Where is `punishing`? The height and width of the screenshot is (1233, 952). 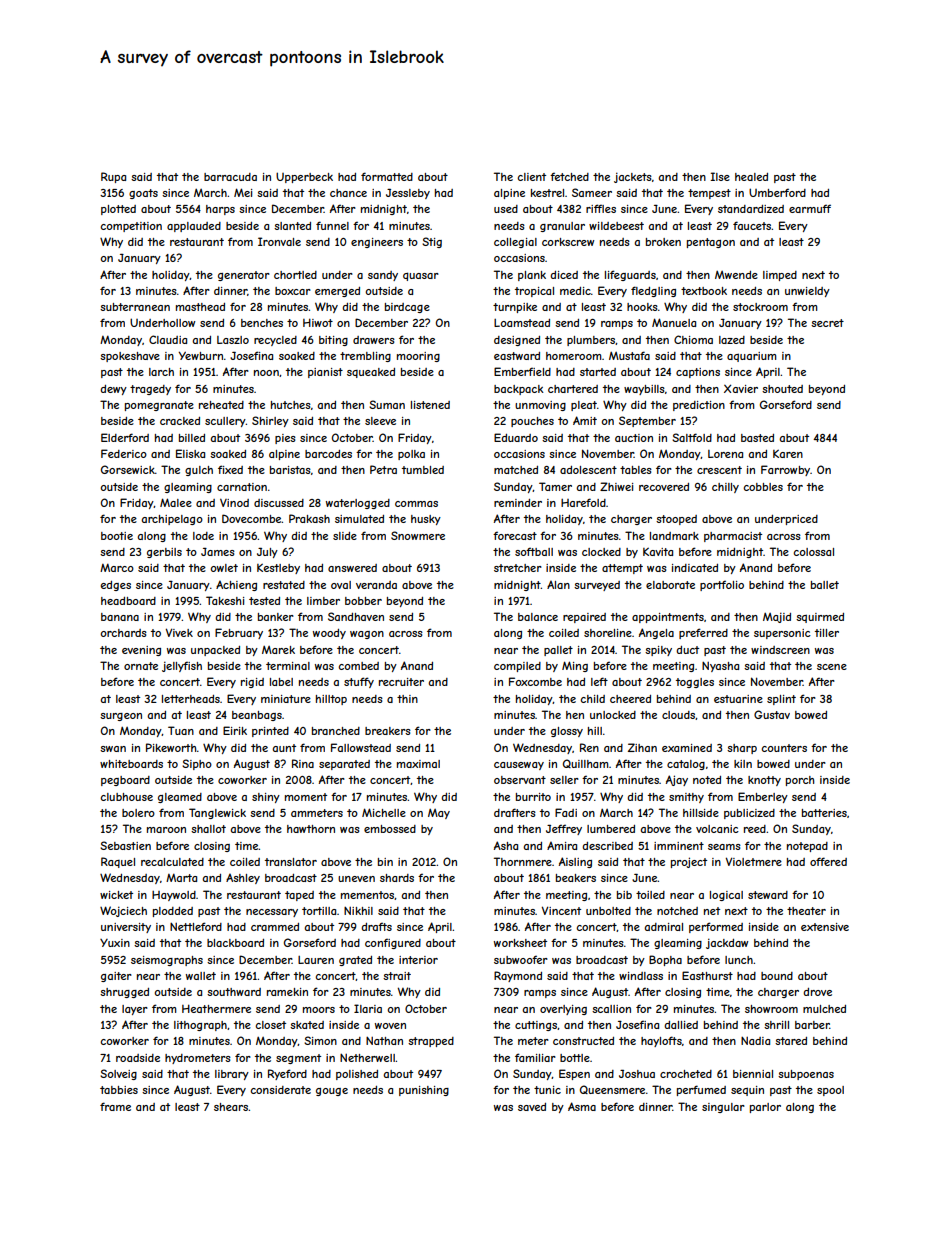
punishing is located at coordinates (424, 1091).
